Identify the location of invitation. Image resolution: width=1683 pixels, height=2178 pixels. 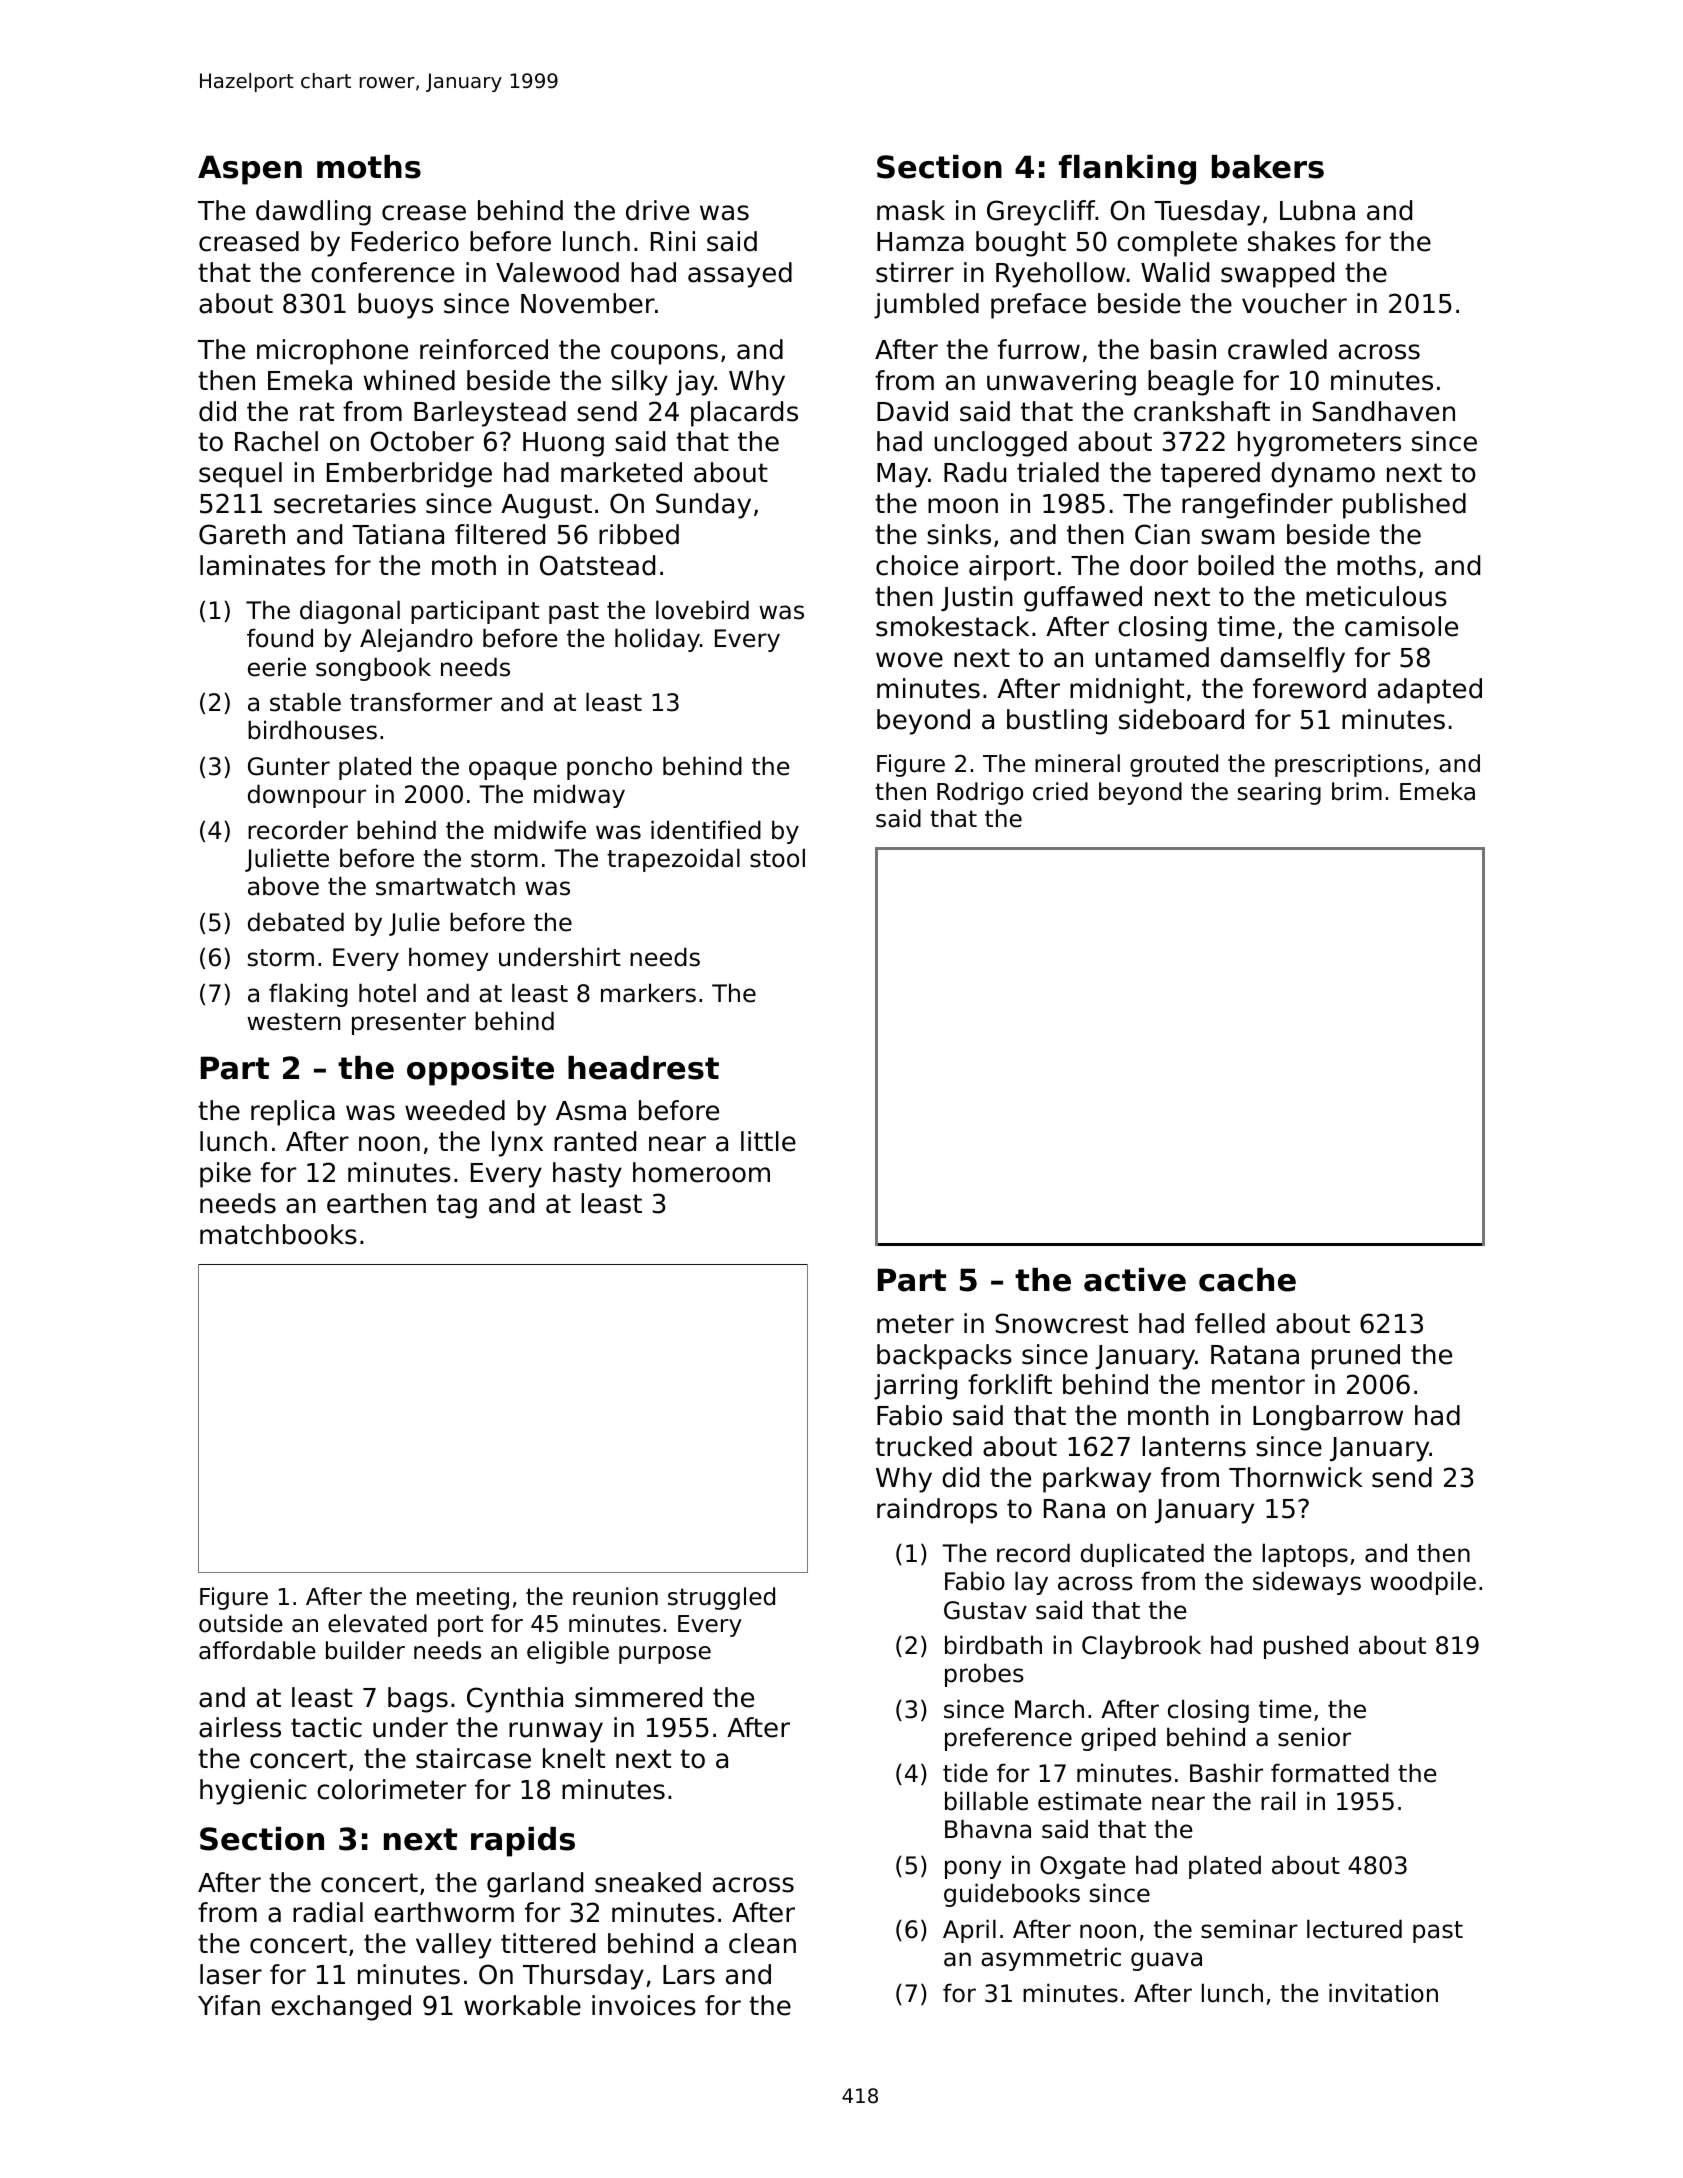
(1383, 1993).
